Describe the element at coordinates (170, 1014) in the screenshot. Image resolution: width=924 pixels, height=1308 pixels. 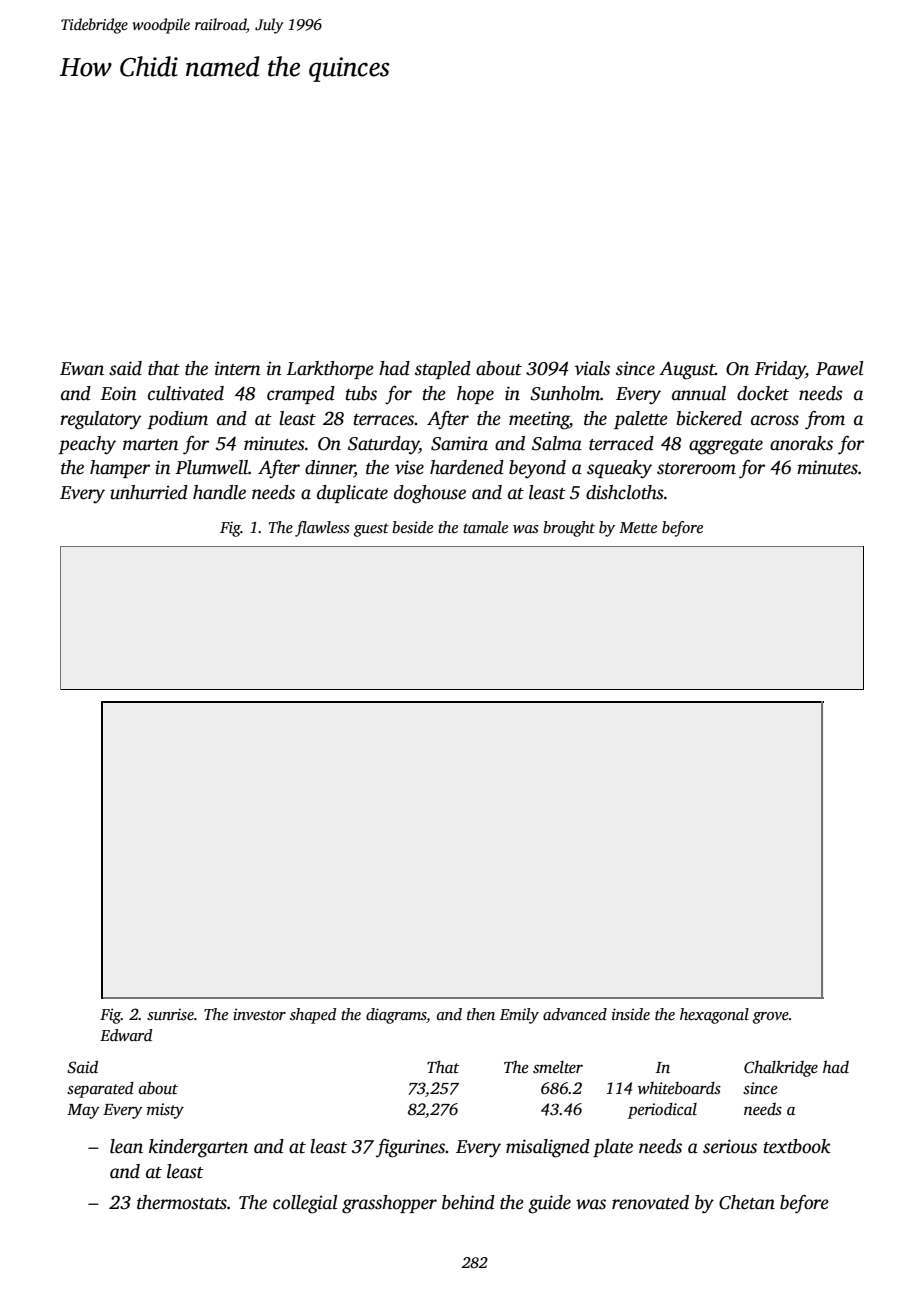
I see `sunrise` at that location.
